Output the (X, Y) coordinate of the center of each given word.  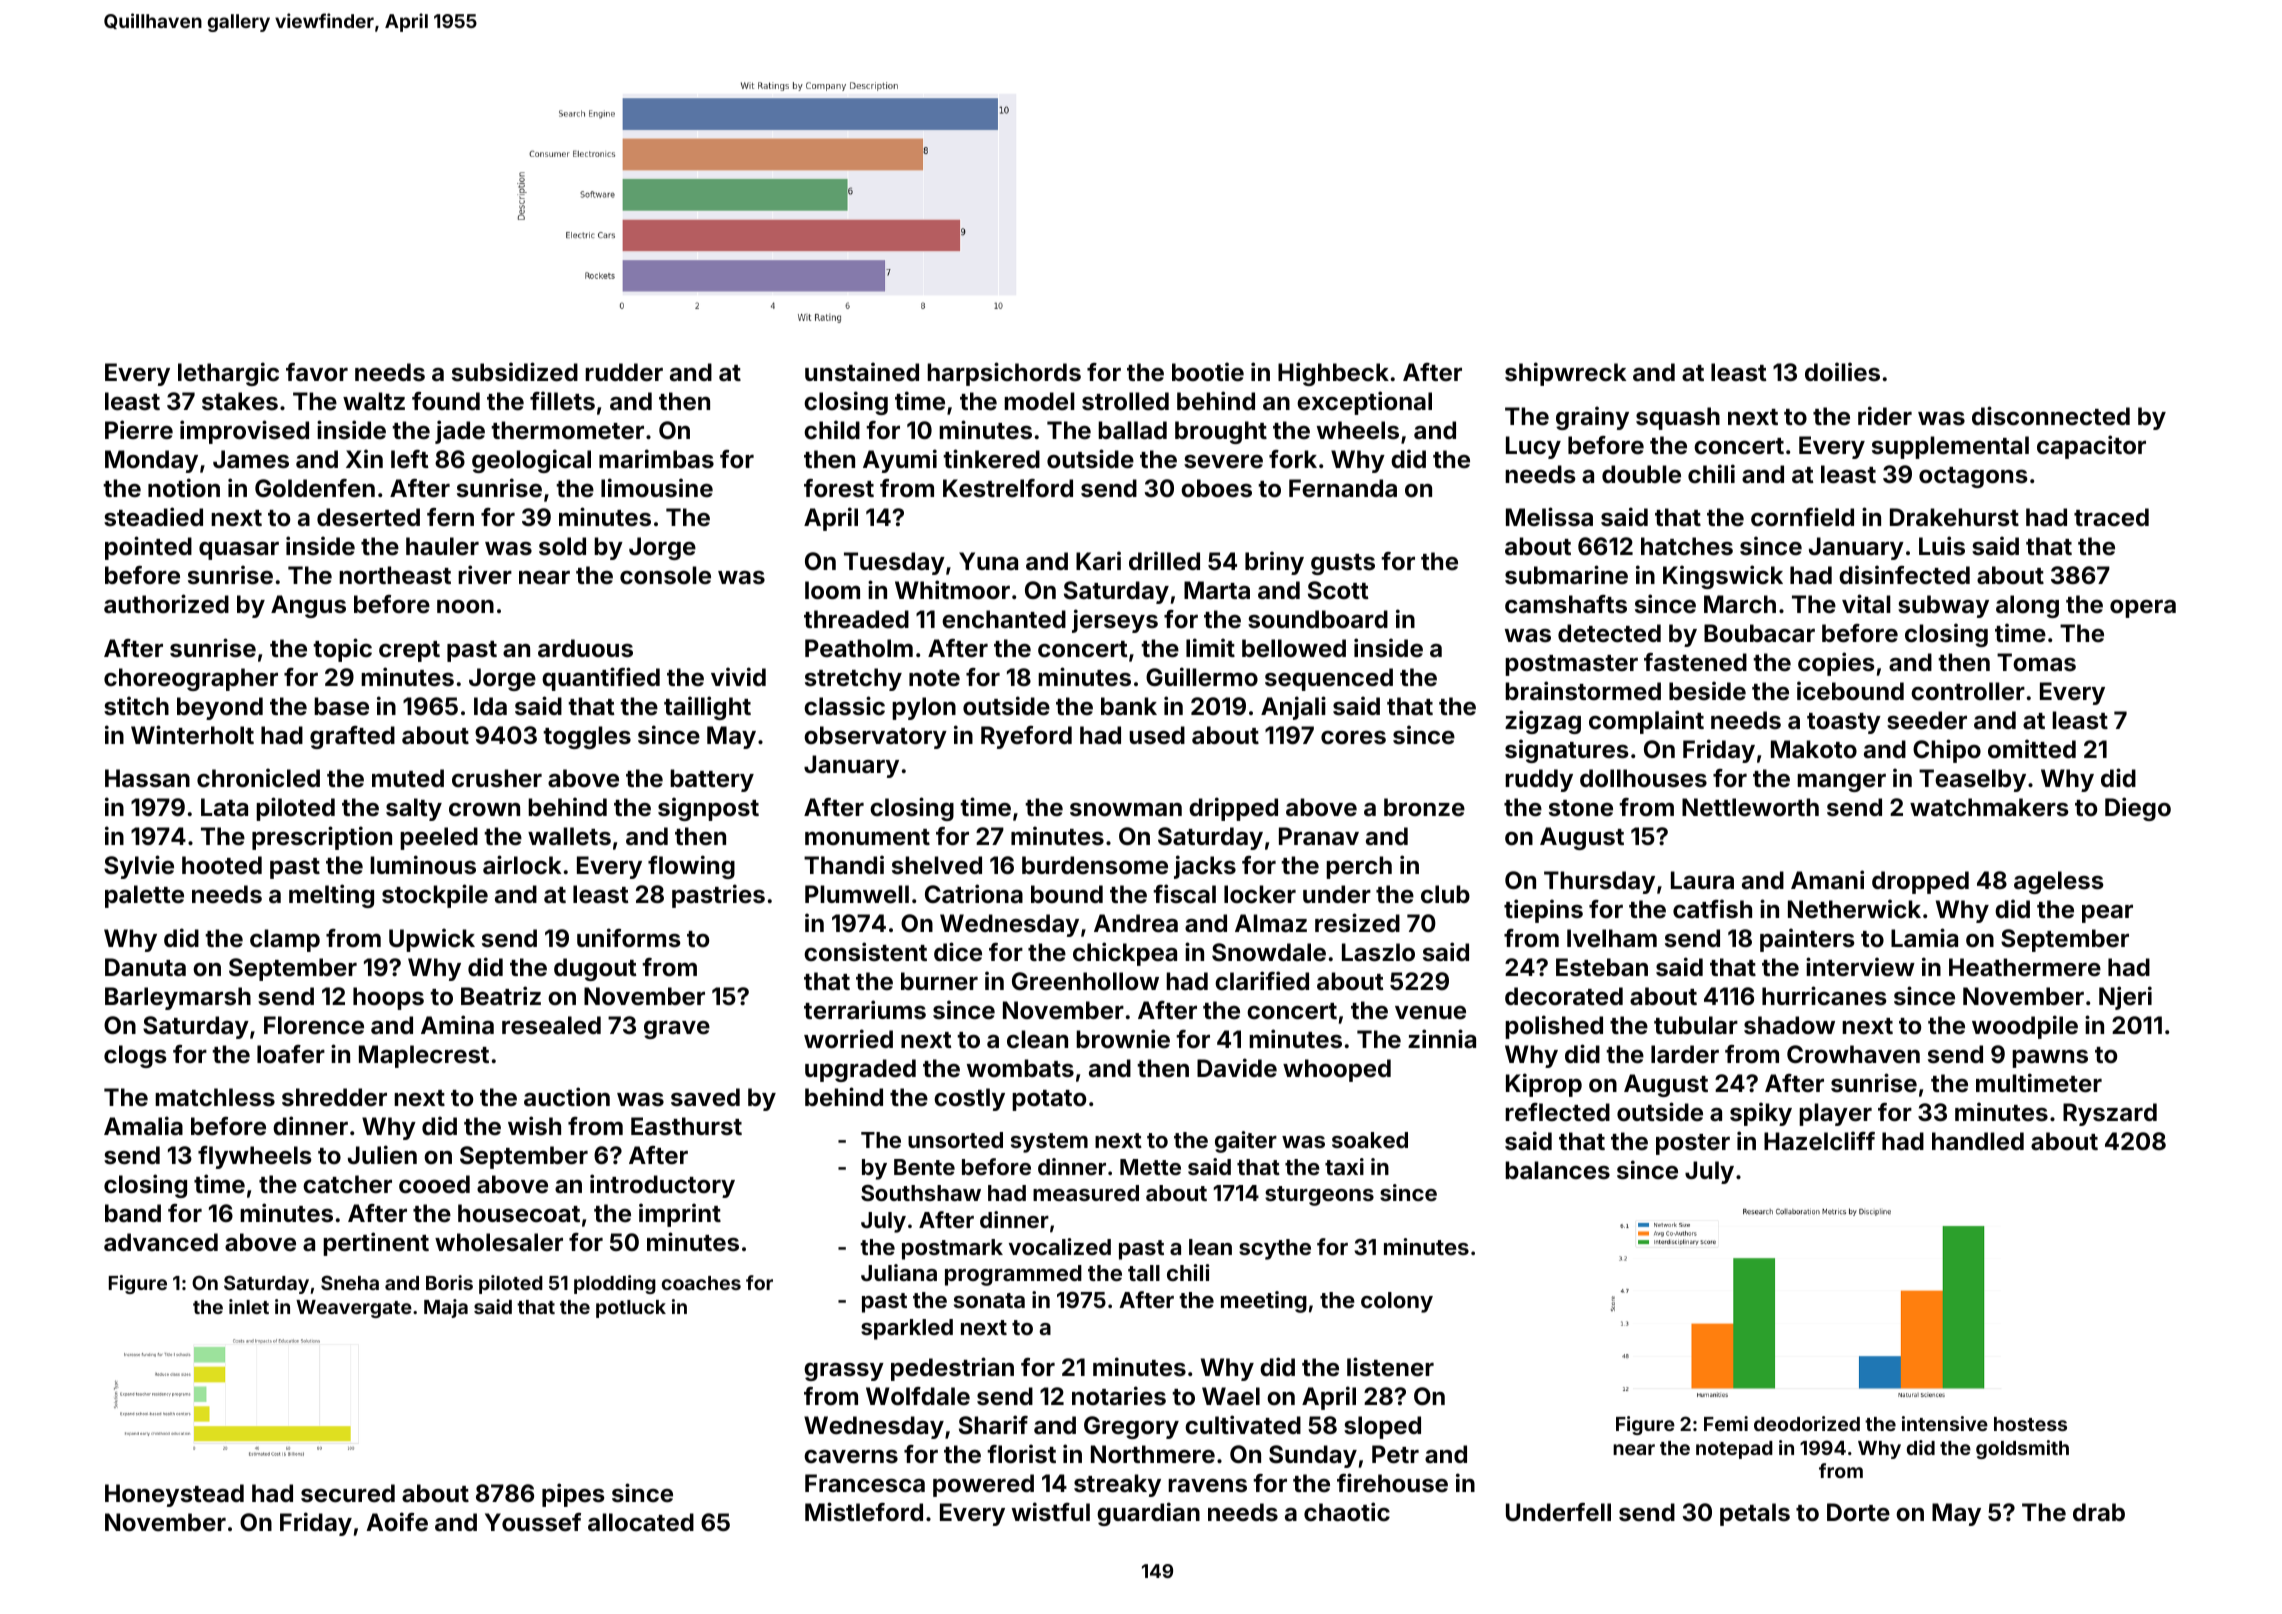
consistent (865, 952)
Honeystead (174, 1495)
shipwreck (1565, 374)
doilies (1842, 372)
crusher (497, 778)
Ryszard (2110, 1114)
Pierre (139, 430)
